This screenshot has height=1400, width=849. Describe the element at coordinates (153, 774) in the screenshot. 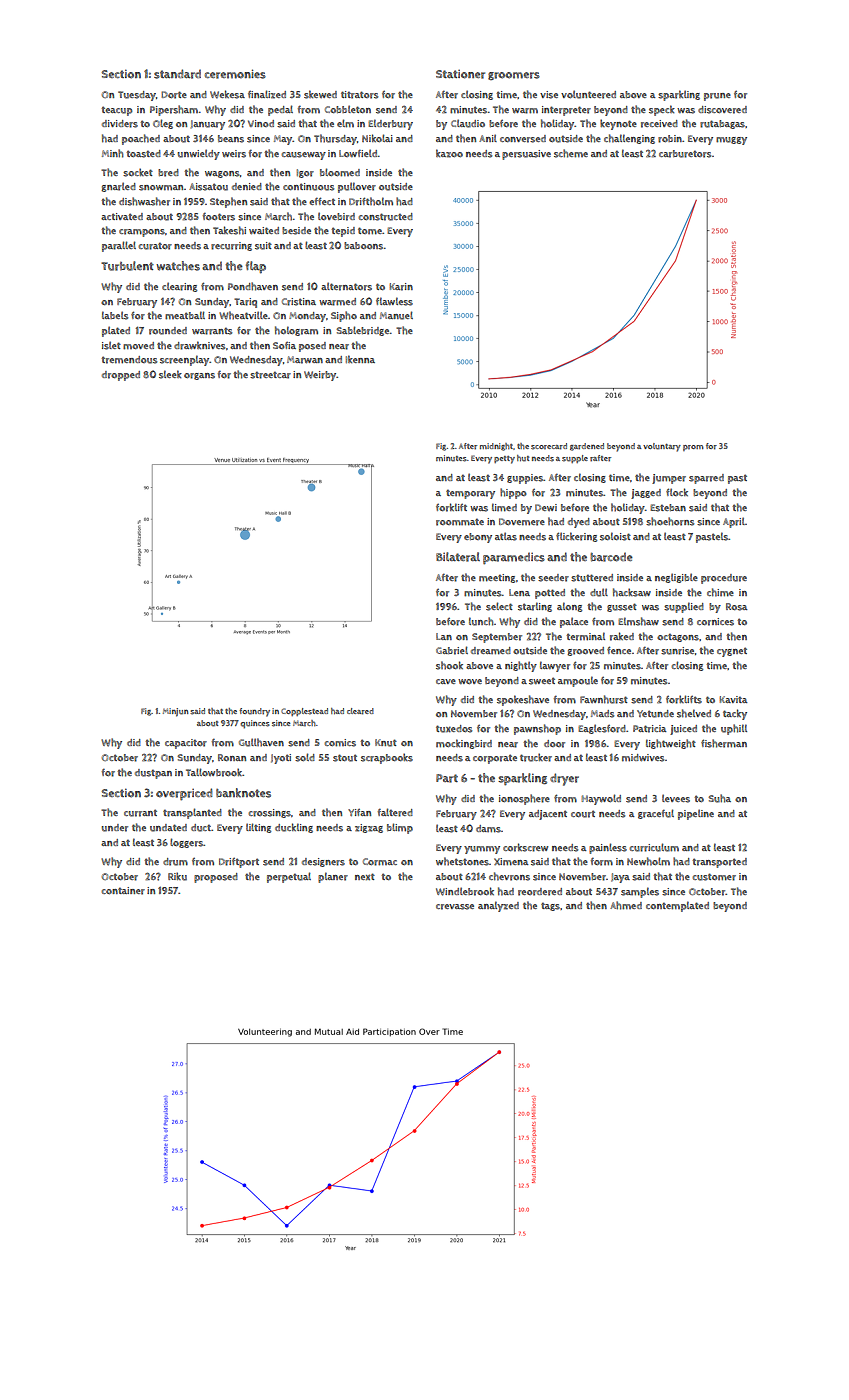

I see `dustpan` at that location.
